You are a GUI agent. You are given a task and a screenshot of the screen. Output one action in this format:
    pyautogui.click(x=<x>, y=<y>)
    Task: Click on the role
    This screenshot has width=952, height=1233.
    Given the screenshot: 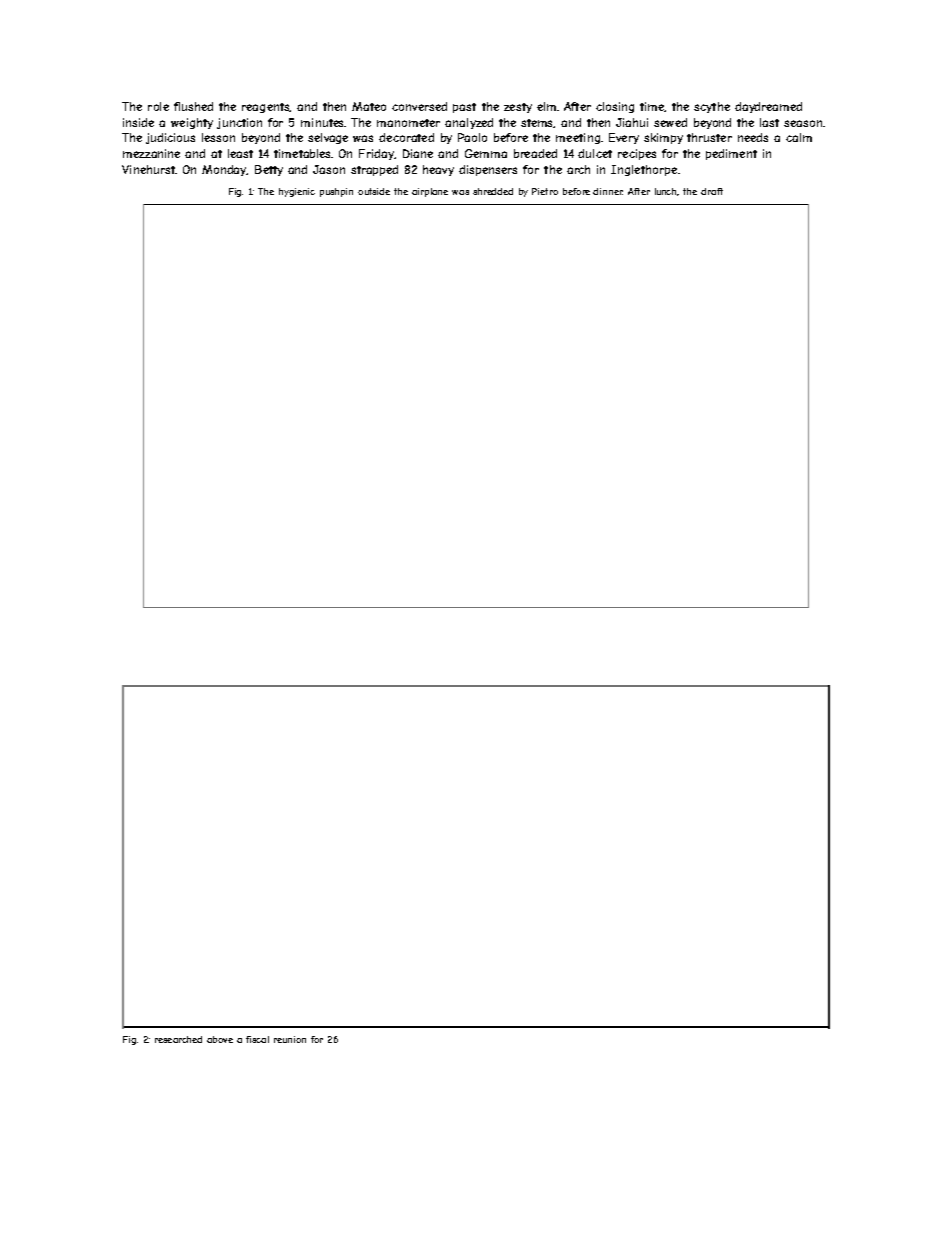 What is the action you would take?
    pyautogui.click(x=158, y=106)
